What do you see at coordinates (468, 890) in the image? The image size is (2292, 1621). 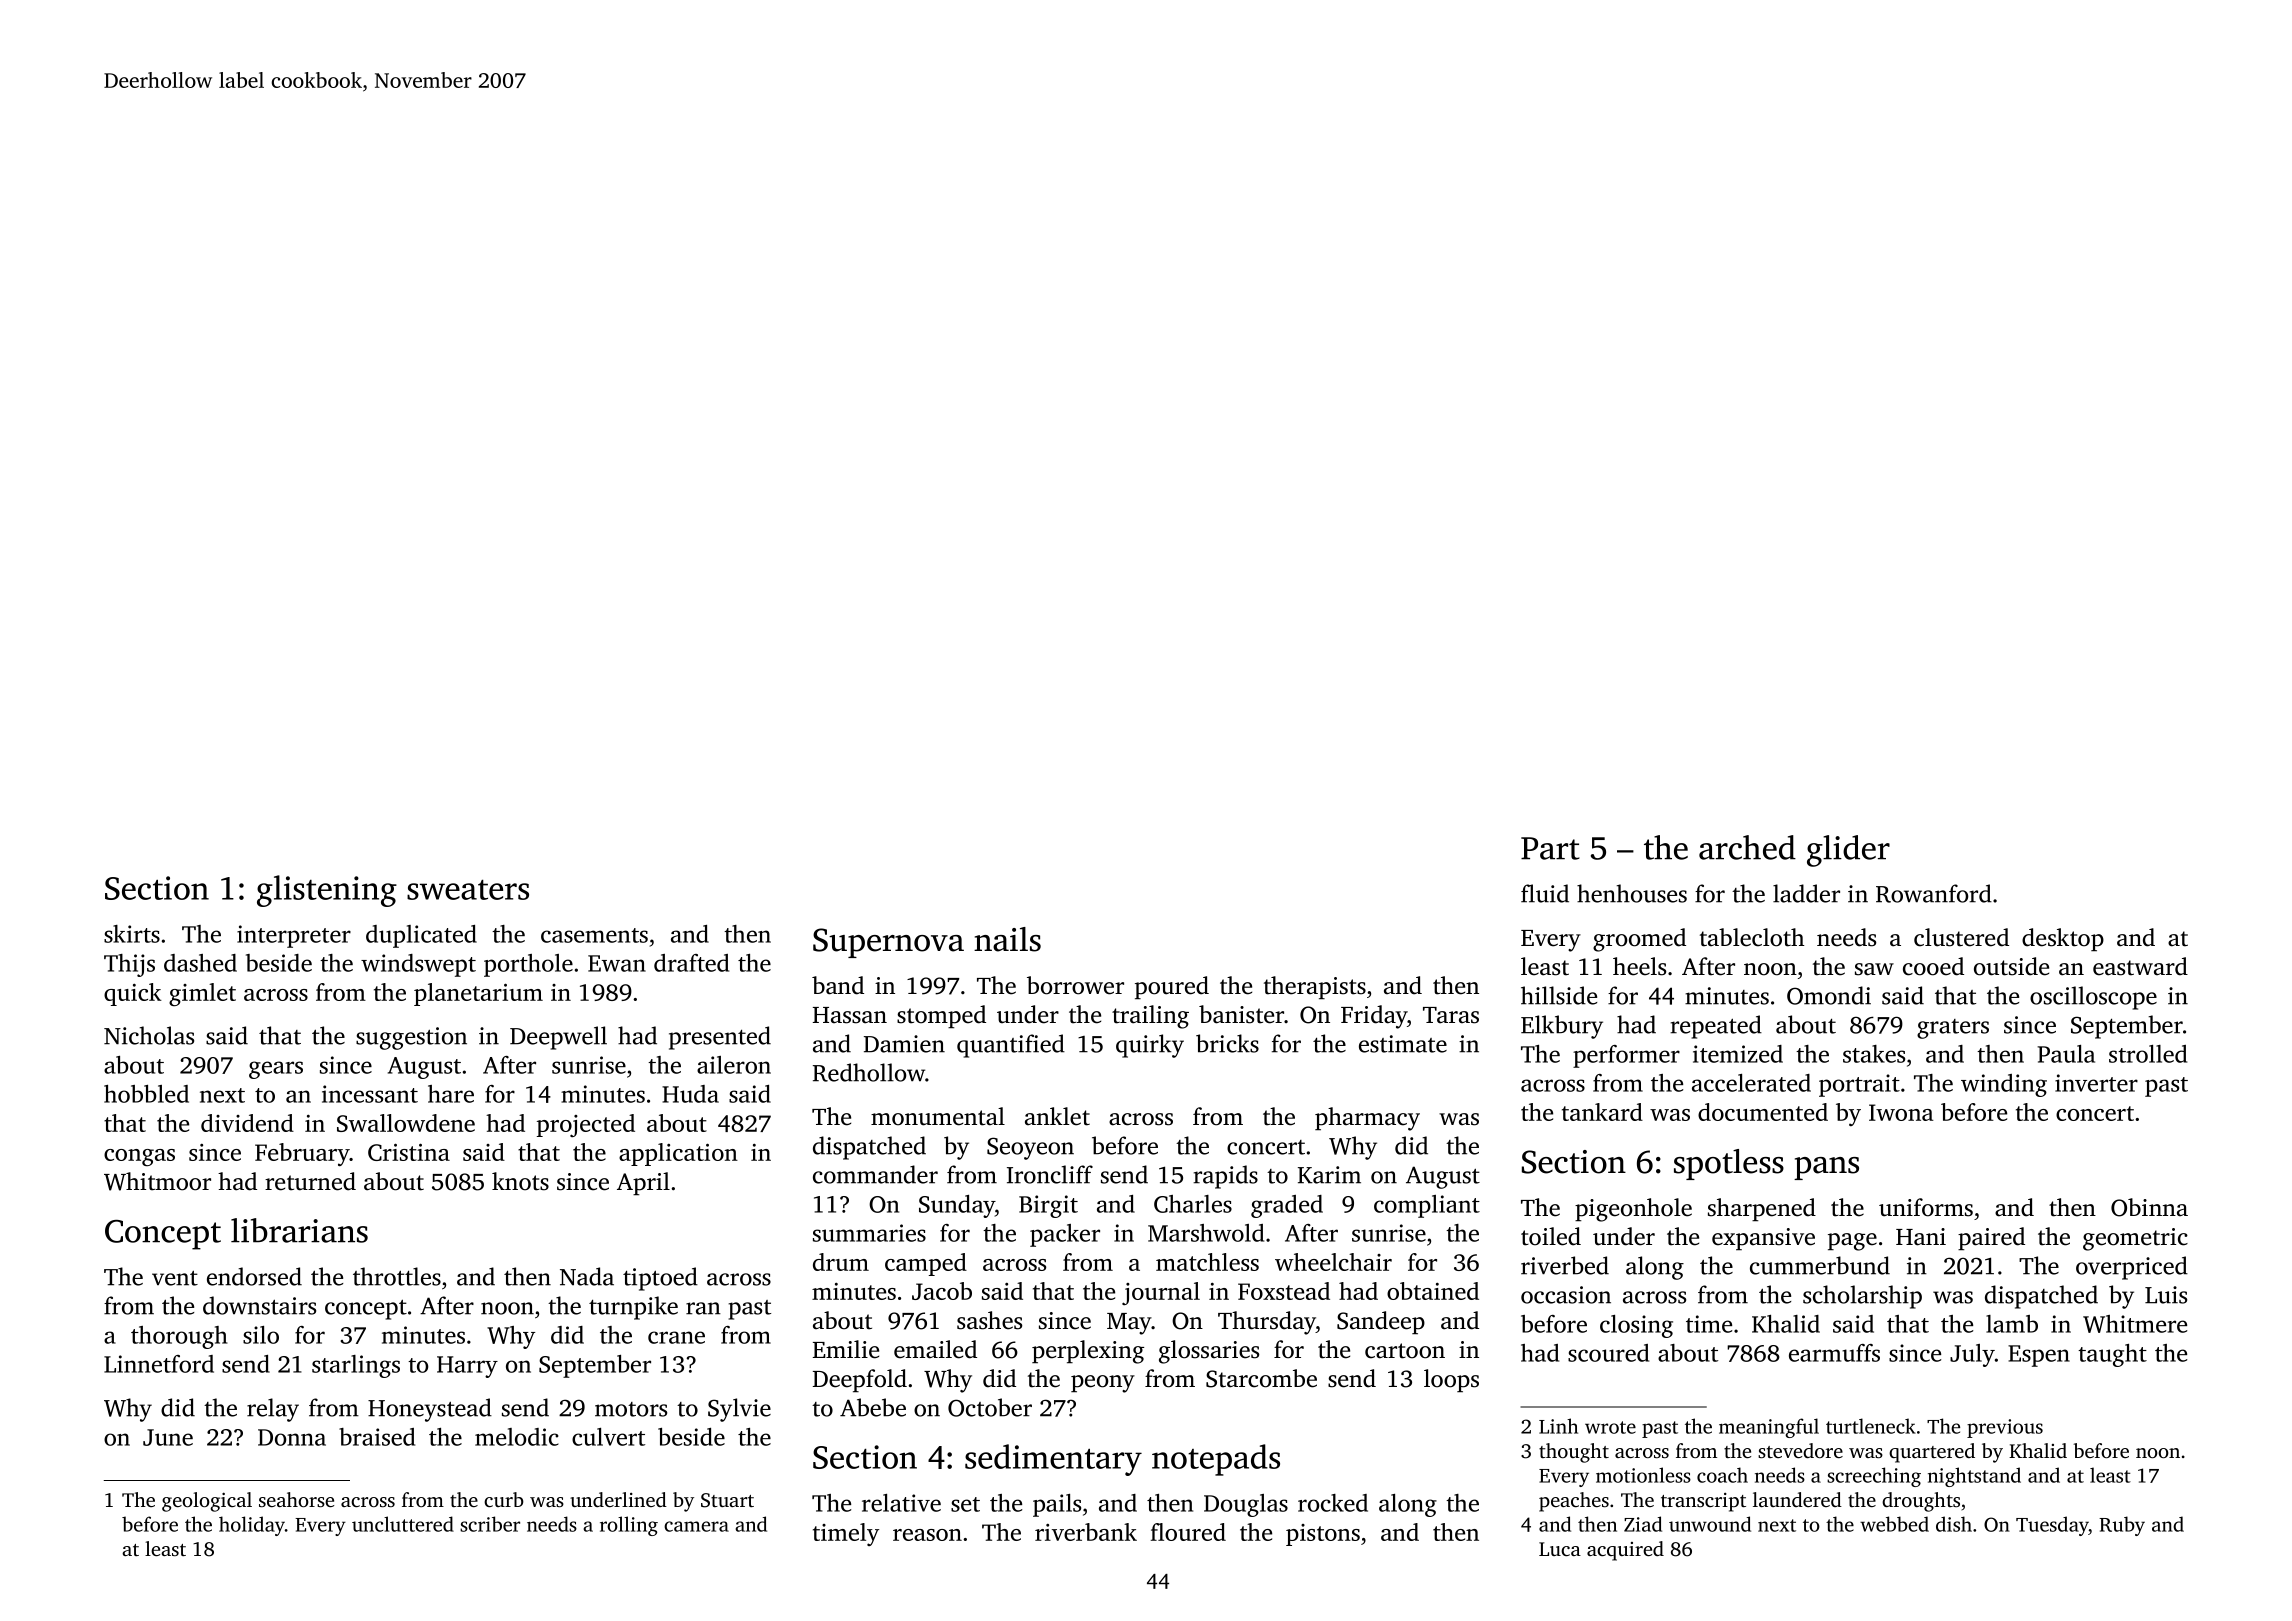 I see `sweaters` at bounding box center [468, 890].
